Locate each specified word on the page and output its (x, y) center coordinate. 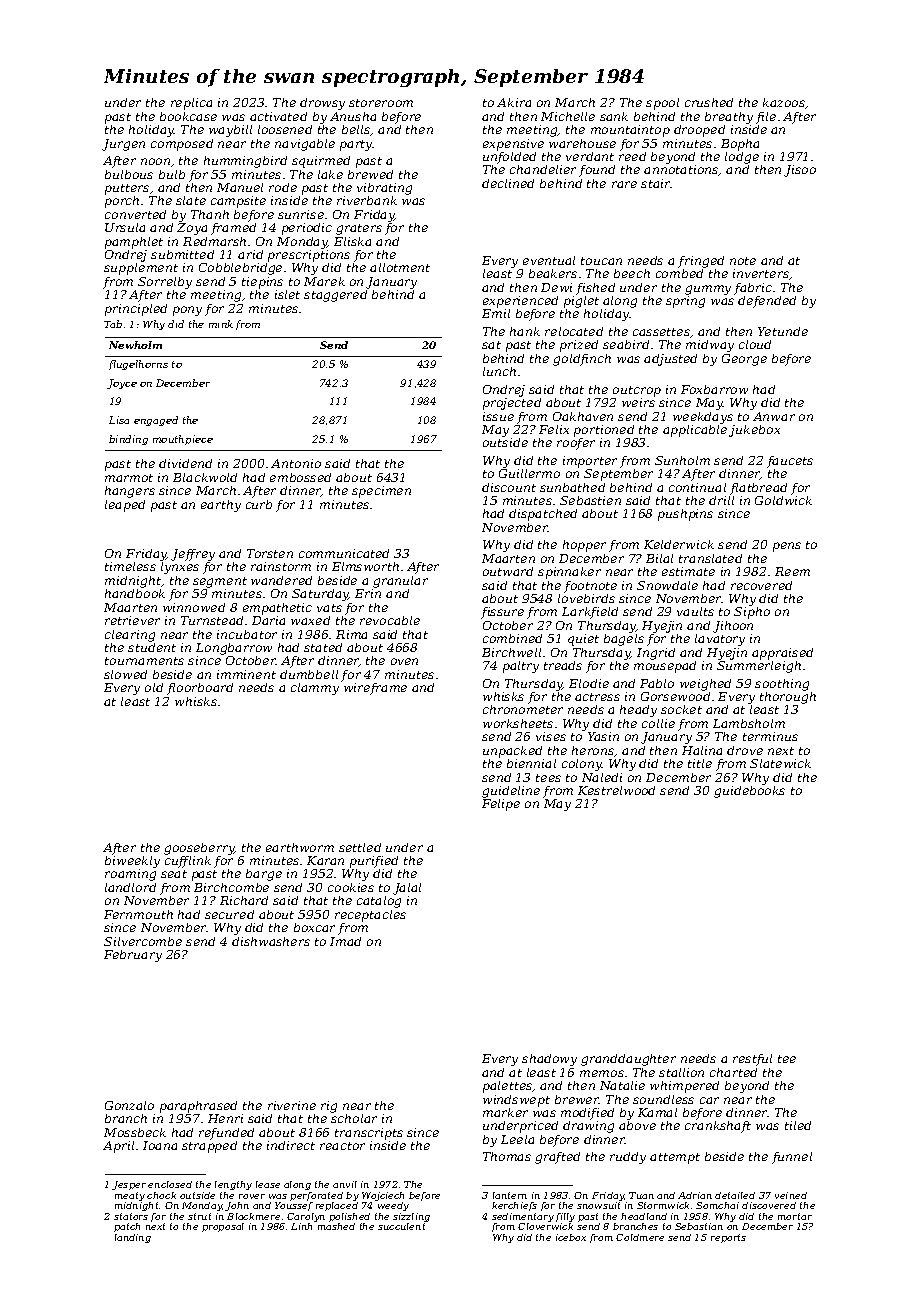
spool (662, 104)
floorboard (200, 689)
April (118, 1147)
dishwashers (271, 941)
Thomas (507, 1156)
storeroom (381, 103)
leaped (125, 506)
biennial (531, 763)
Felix (554, 429)
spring (685, 302)
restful (752, 1060)
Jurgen (123, 145)
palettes (508, 1087)
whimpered (684, 1087)
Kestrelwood (616, 790)
